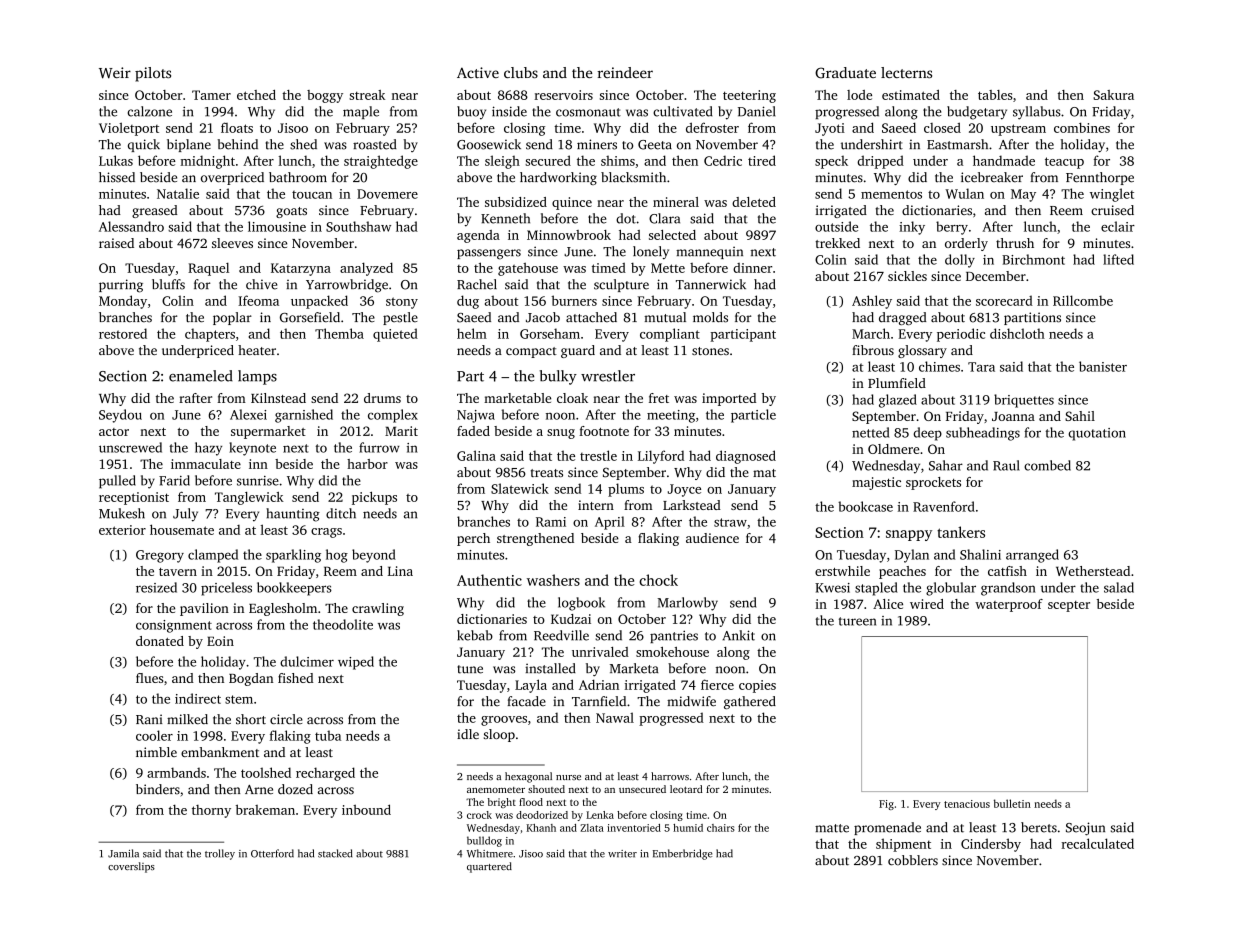  I want to click on lecterns, so click(906, 72).
